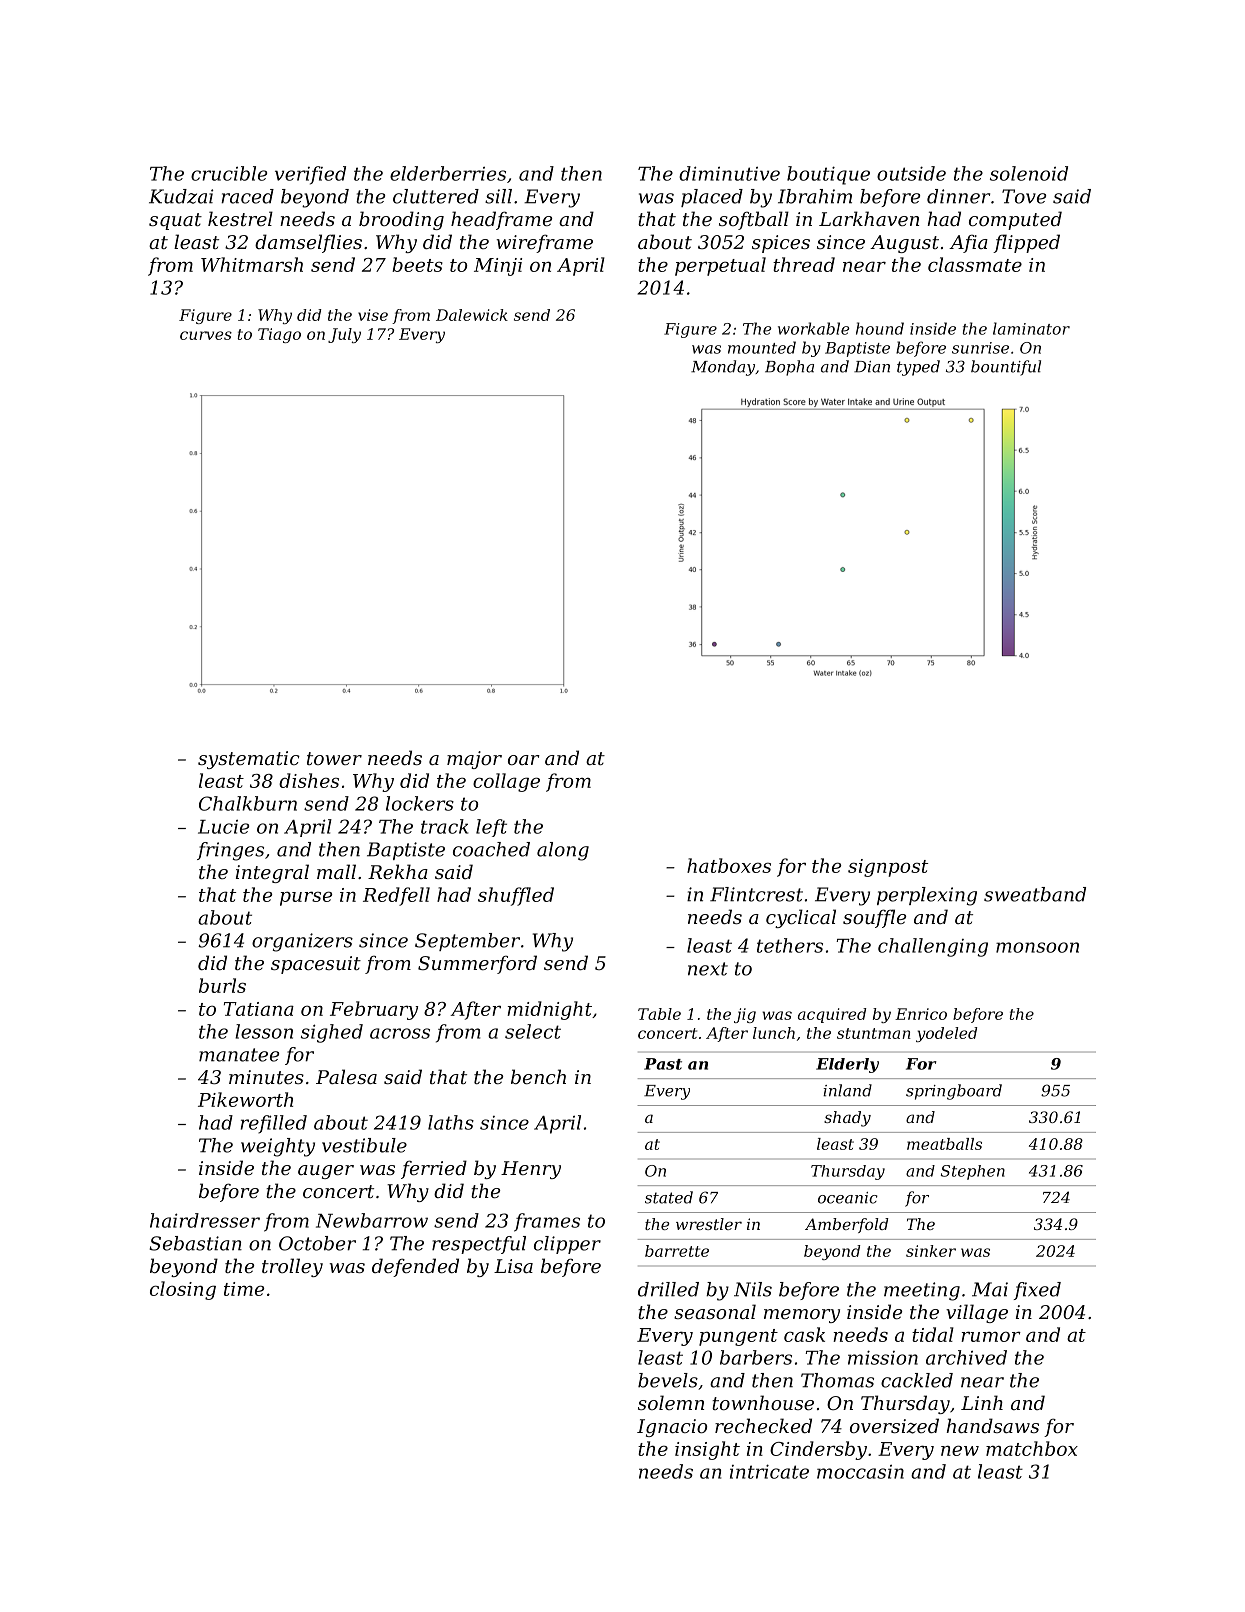 Image resolution: width=1245 pixels, height=1612 pixels. What do you see at coordinates (769, 1471) in the page?
I see `intricate` at bounding box center [769, 1471].
